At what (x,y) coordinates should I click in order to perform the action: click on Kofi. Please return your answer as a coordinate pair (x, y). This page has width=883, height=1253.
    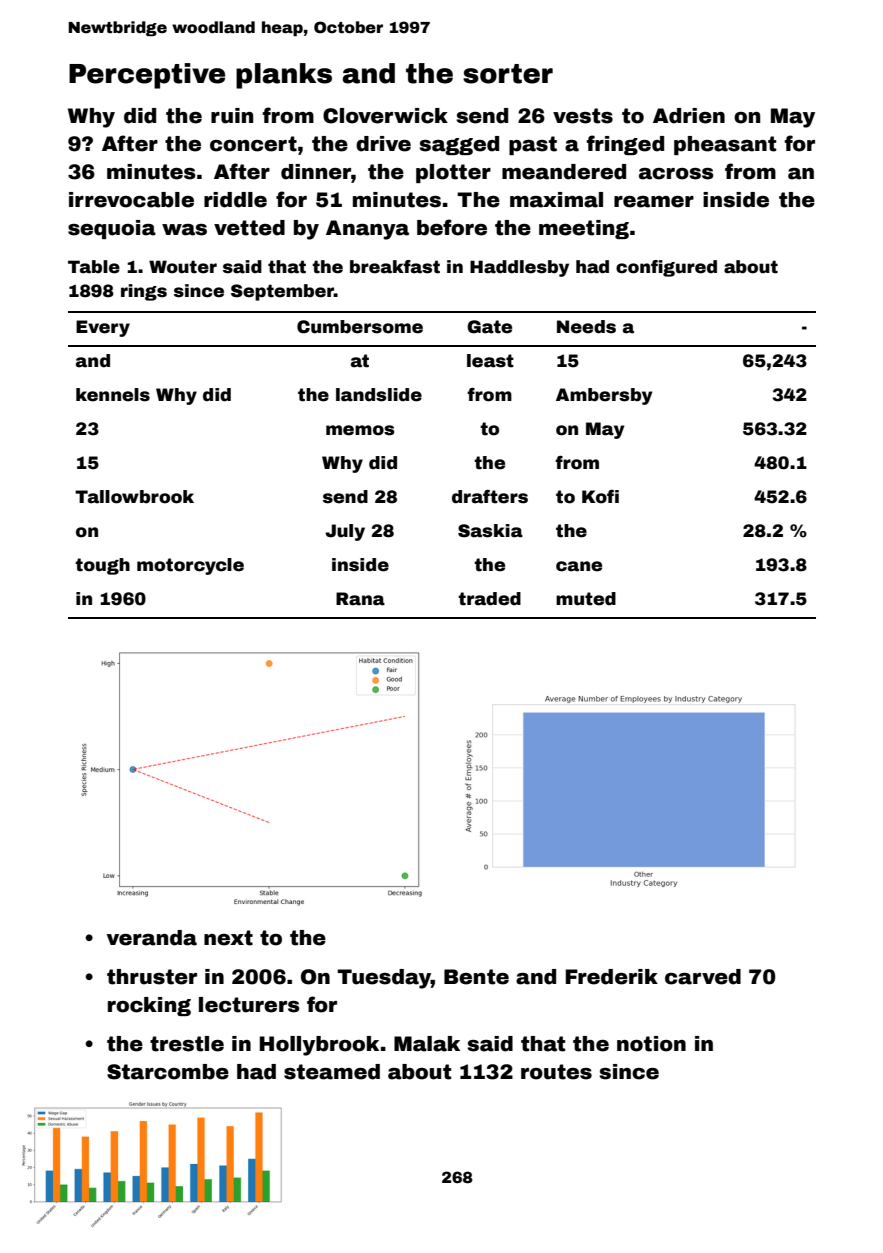
    Looking at the image, I should click on (600, 497).
